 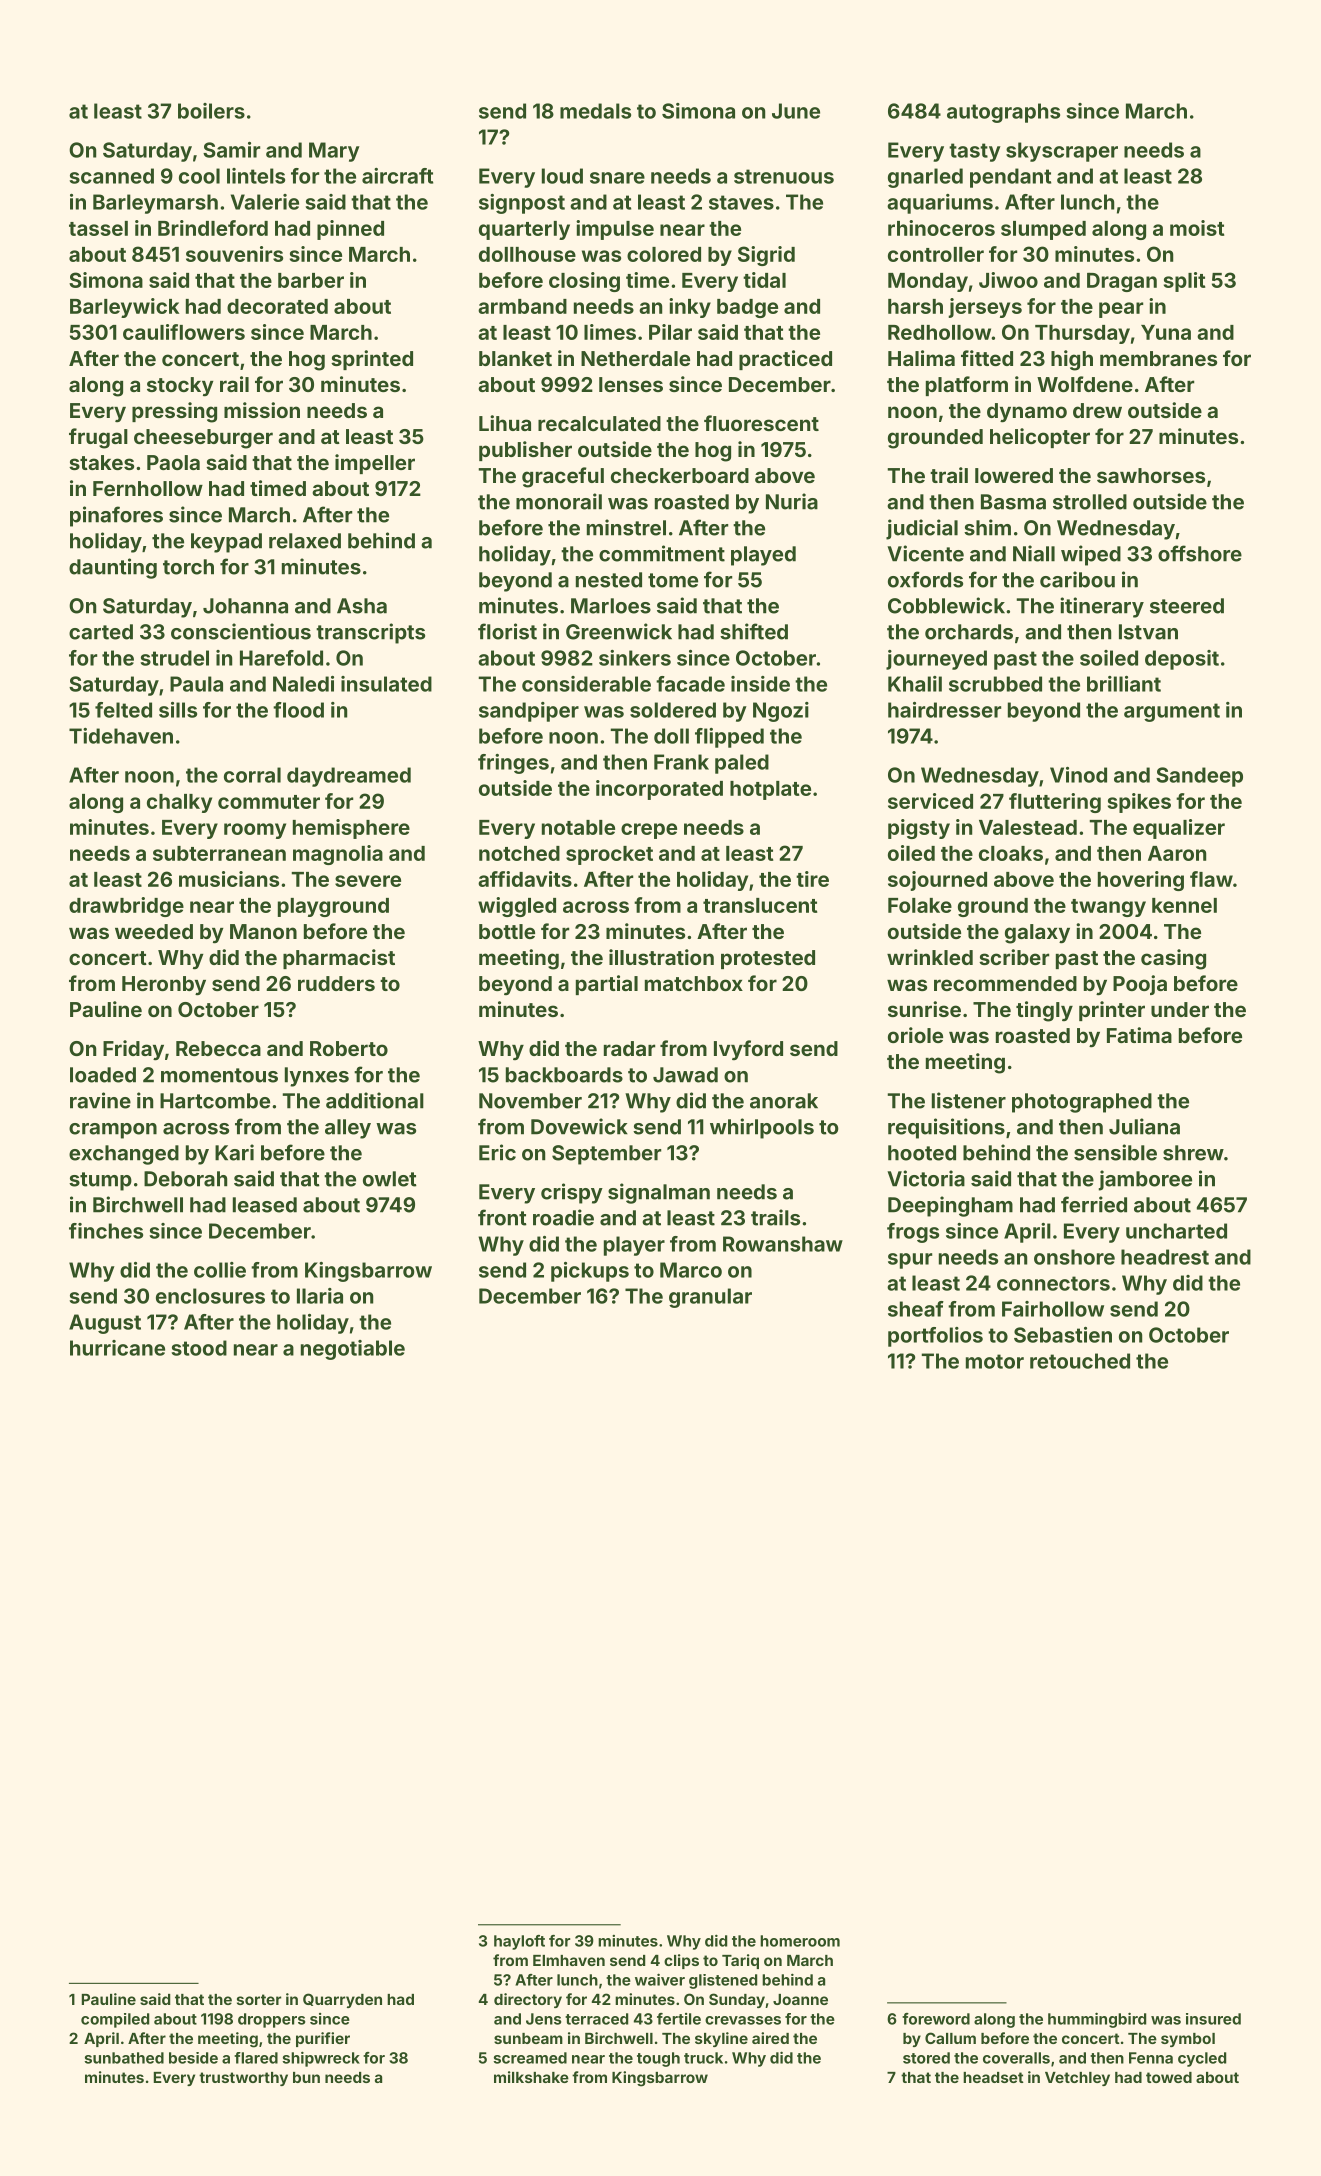 What do you see at coordinates (680, 475) in the screenshot?
I see `checkerboard` at bounding box center [680, 475].
